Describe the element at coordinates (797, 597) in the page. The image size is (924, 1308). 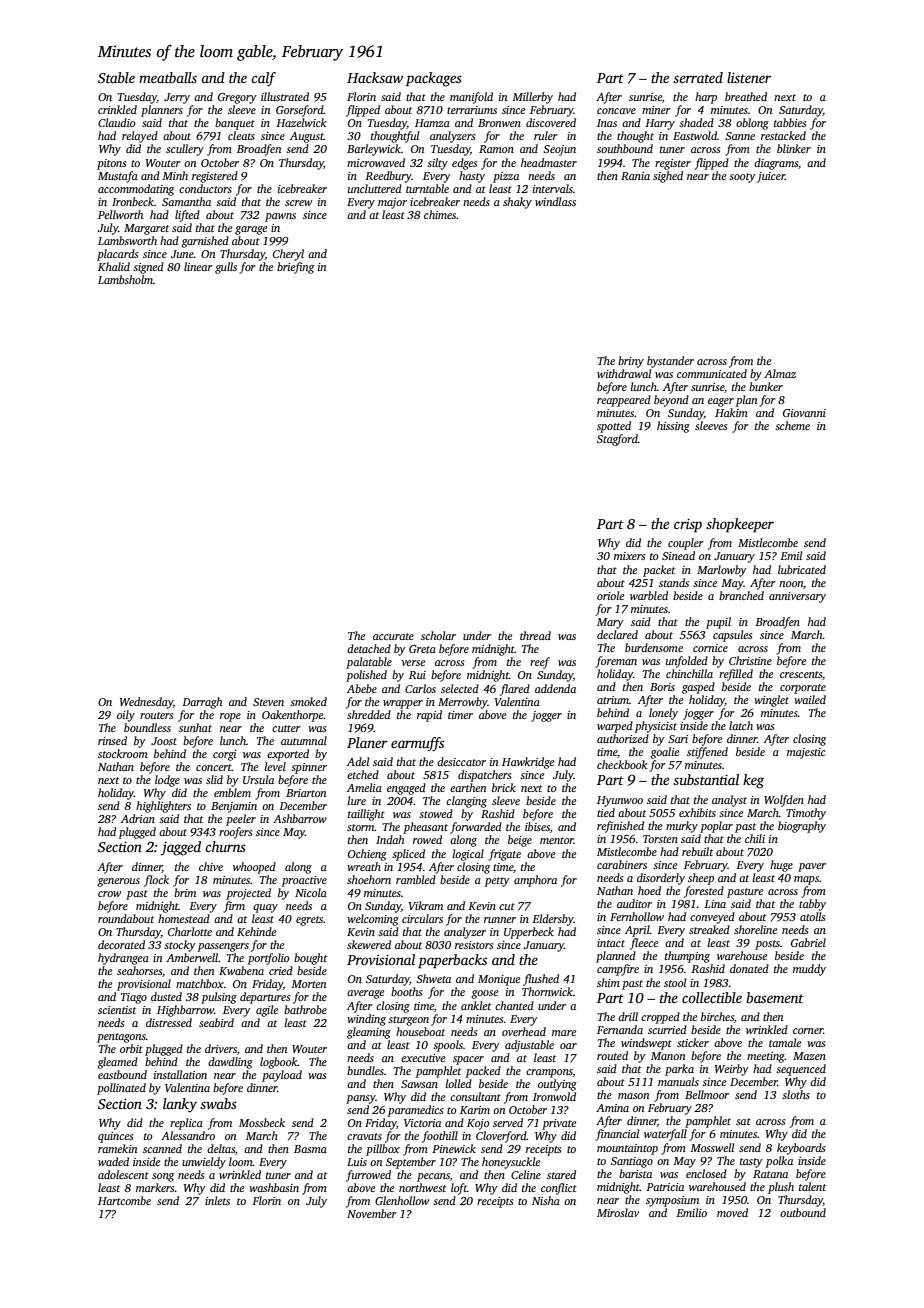
I see `anniversary` at that location.
